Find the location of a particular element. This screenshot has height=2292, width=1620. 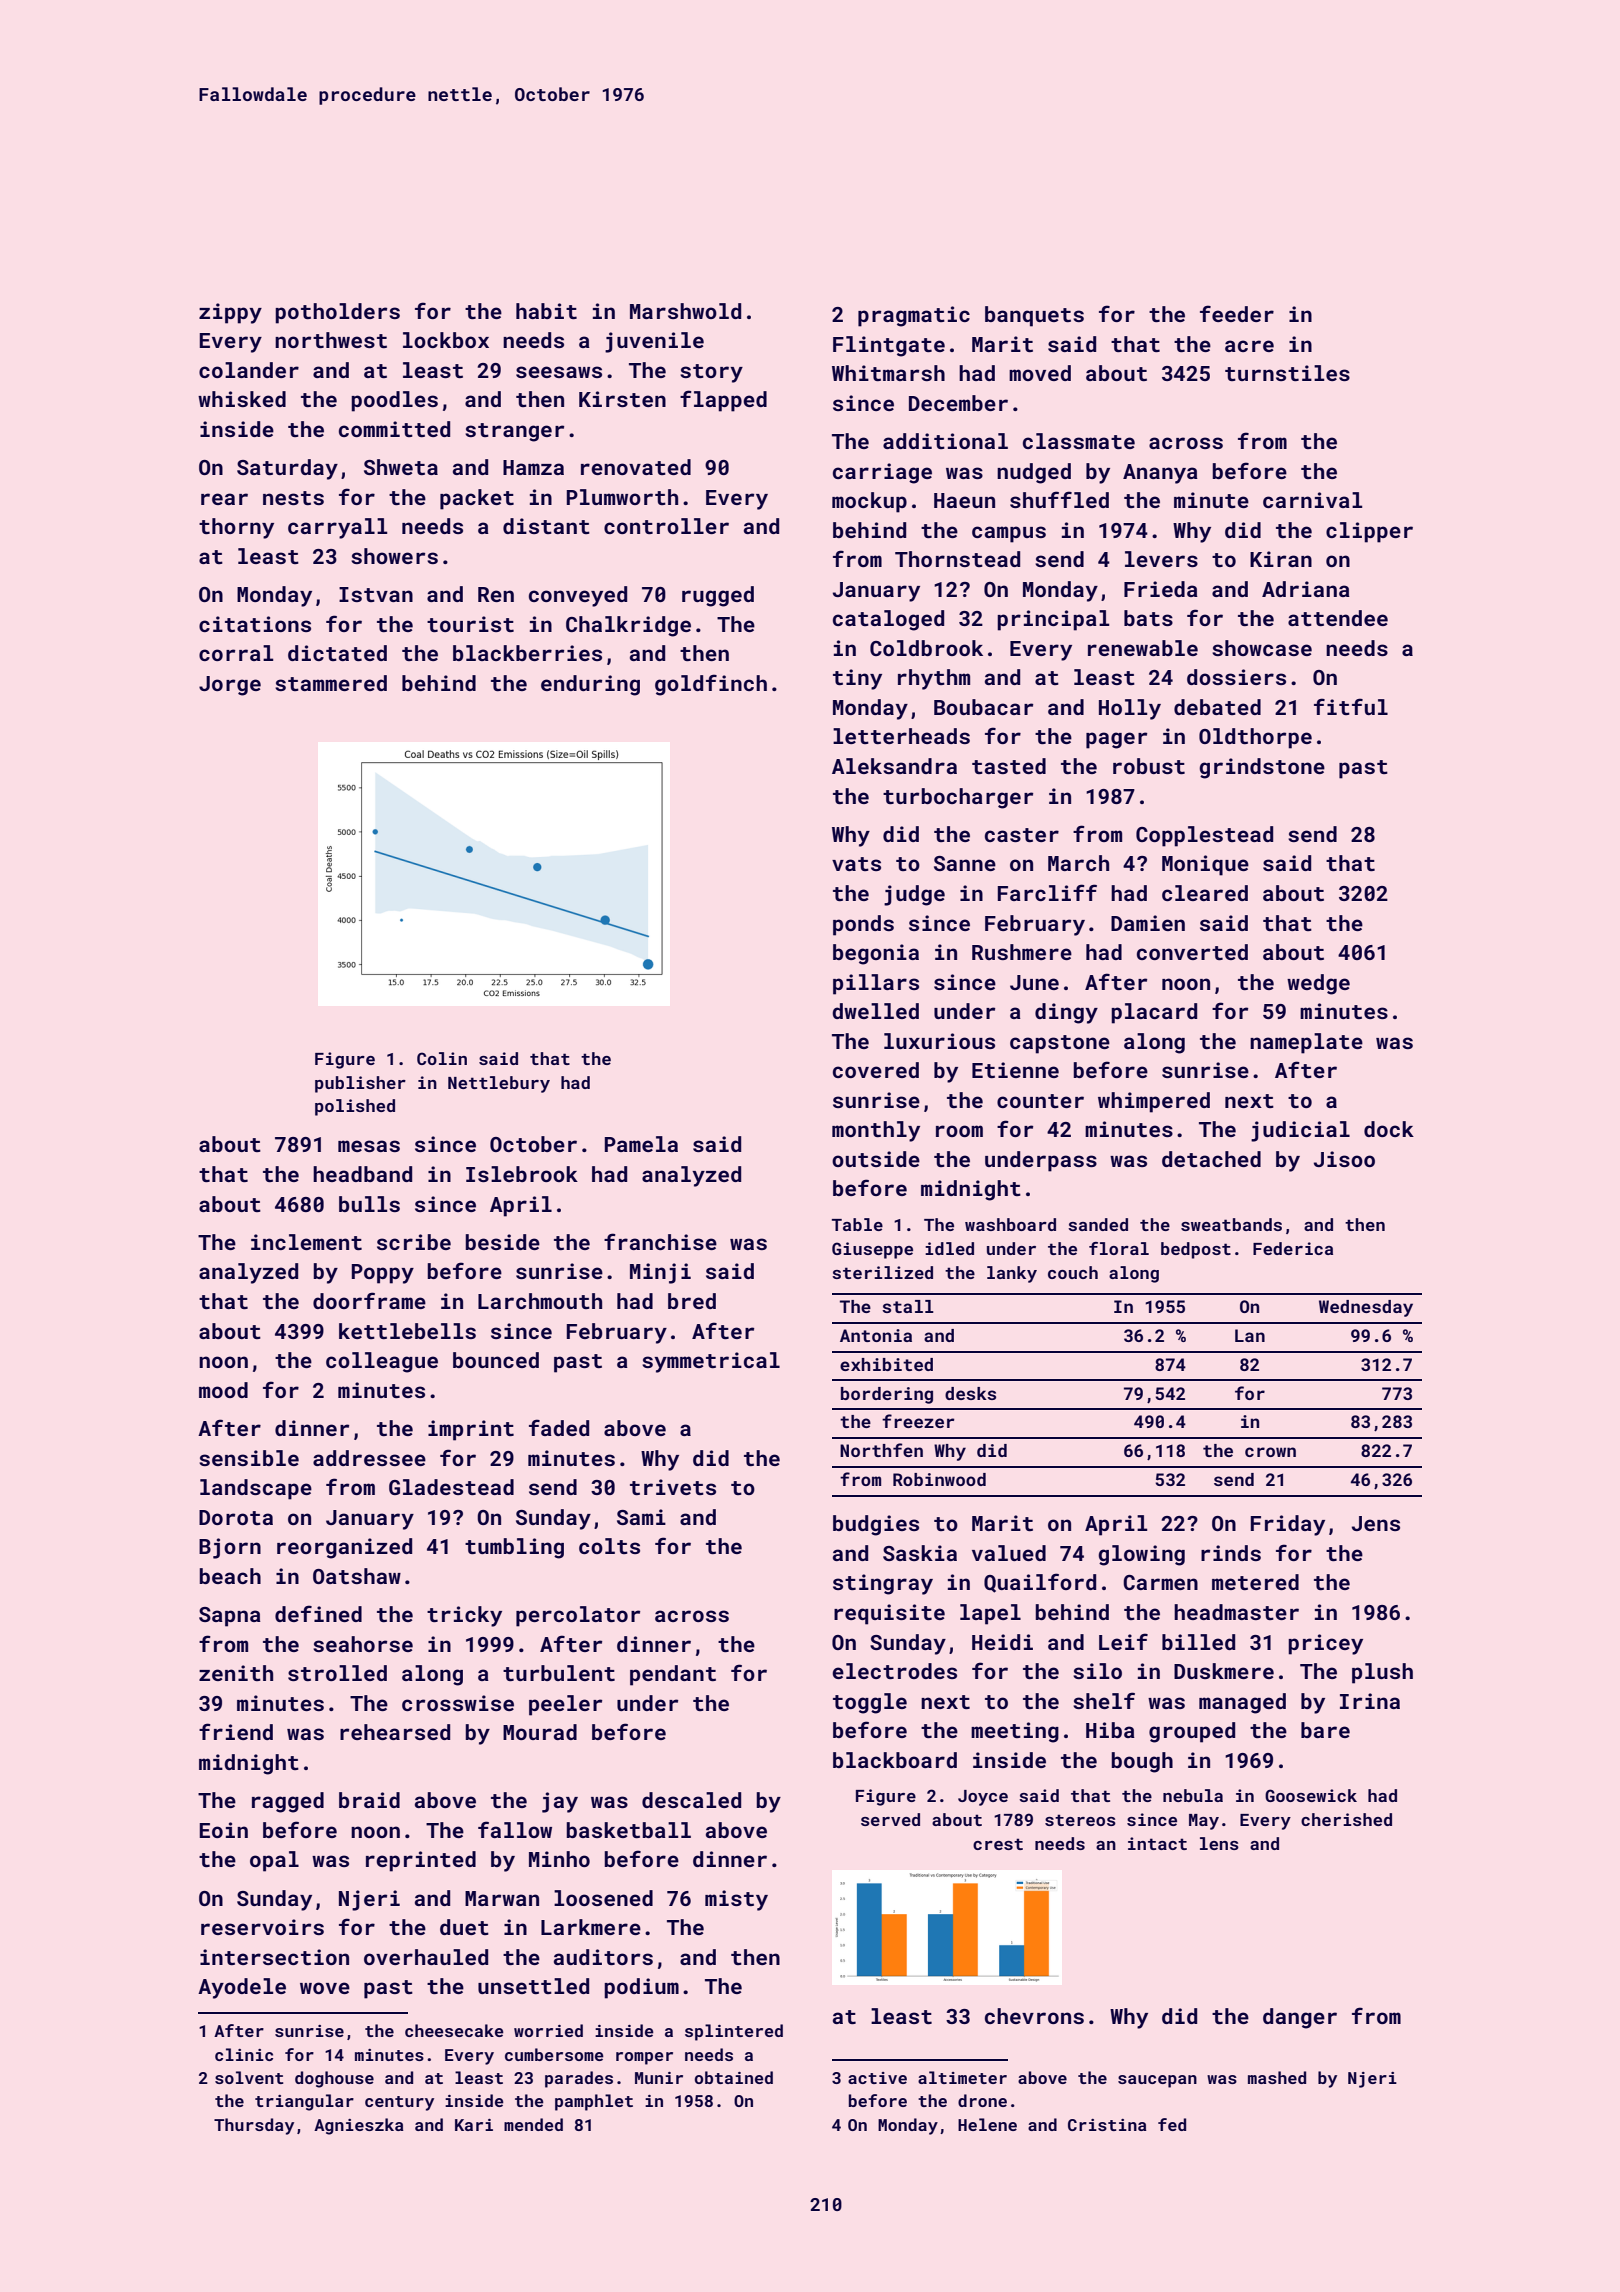

Cristina is located at coordinates (1107, 2125).
